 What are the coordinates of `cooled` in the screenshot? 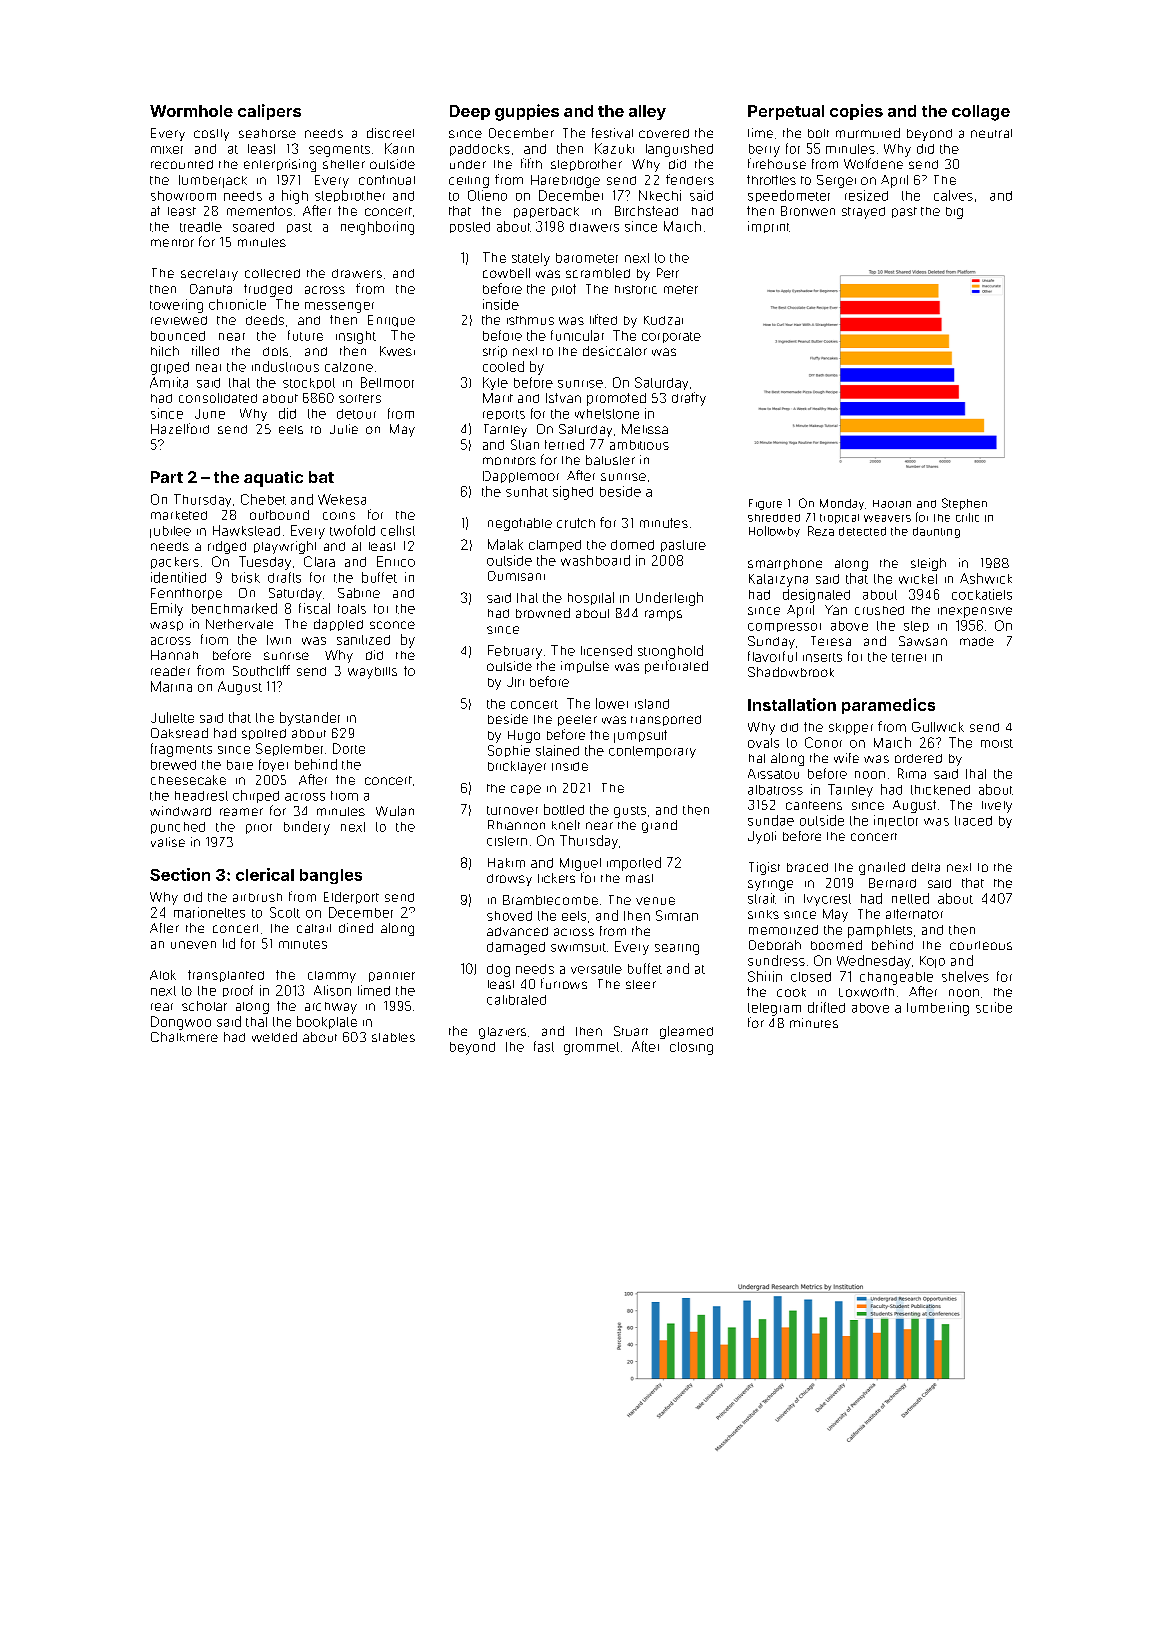 It's located at (503, 366).
